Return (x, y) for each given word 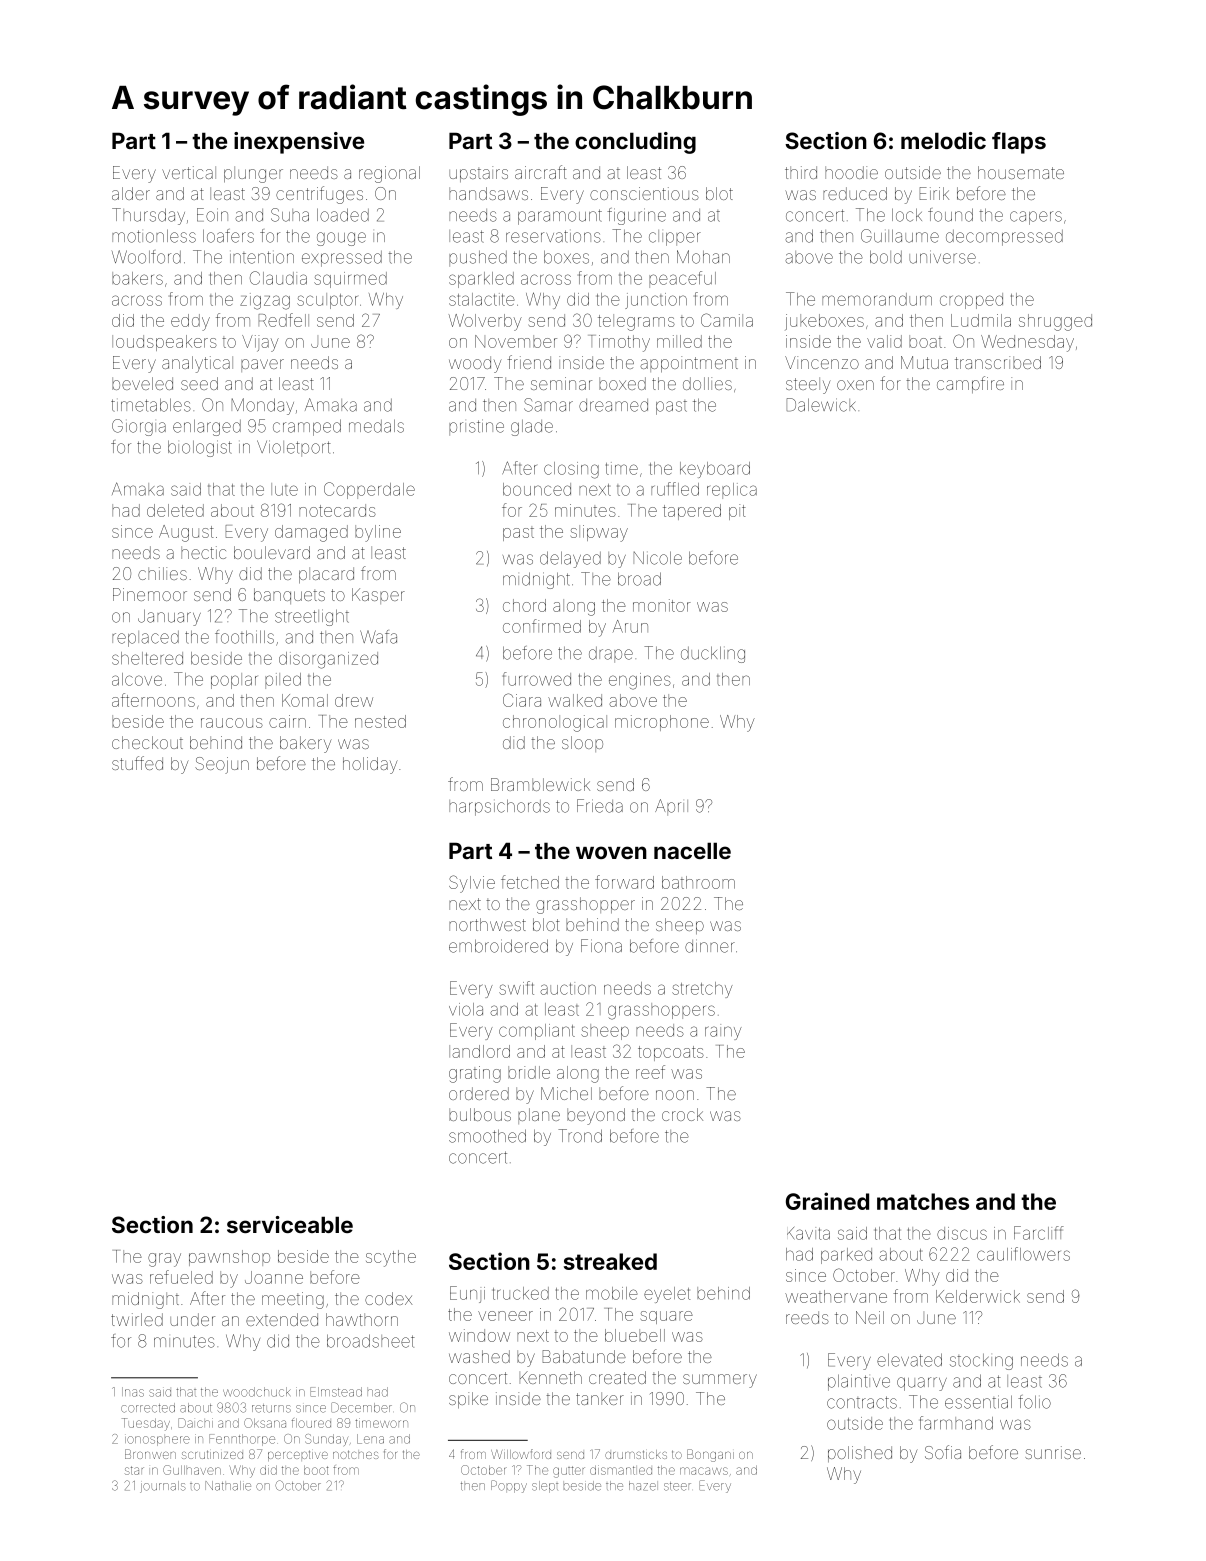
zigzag (265, 301)
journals (163, 1487)
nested (380, 721)
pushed (478, 258)
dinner (710, 946)
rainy (723, 1032)
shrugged (1055, 322)
